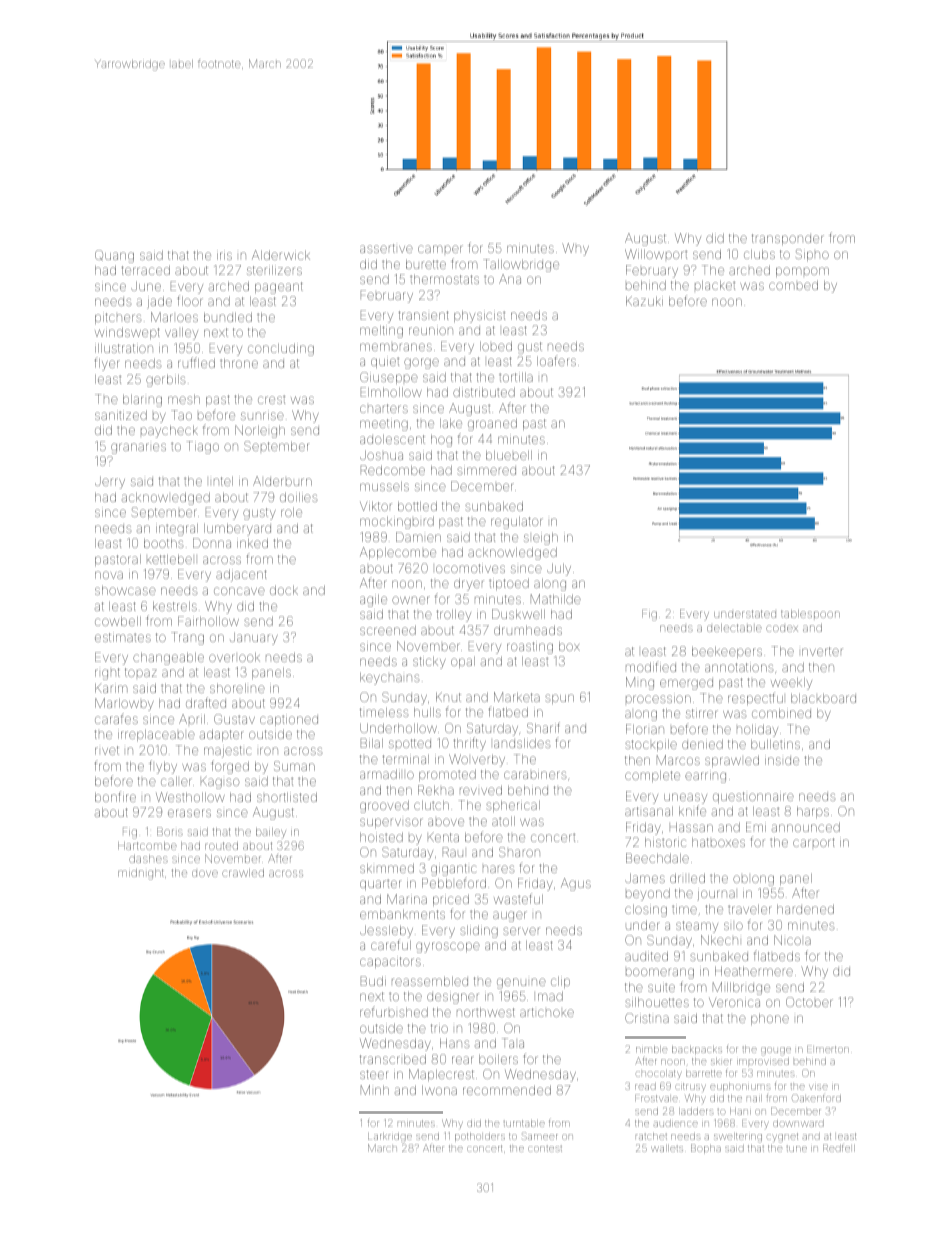 This screenshot has height=1233, width=952. I want to click on closing, so click(646, 910).
